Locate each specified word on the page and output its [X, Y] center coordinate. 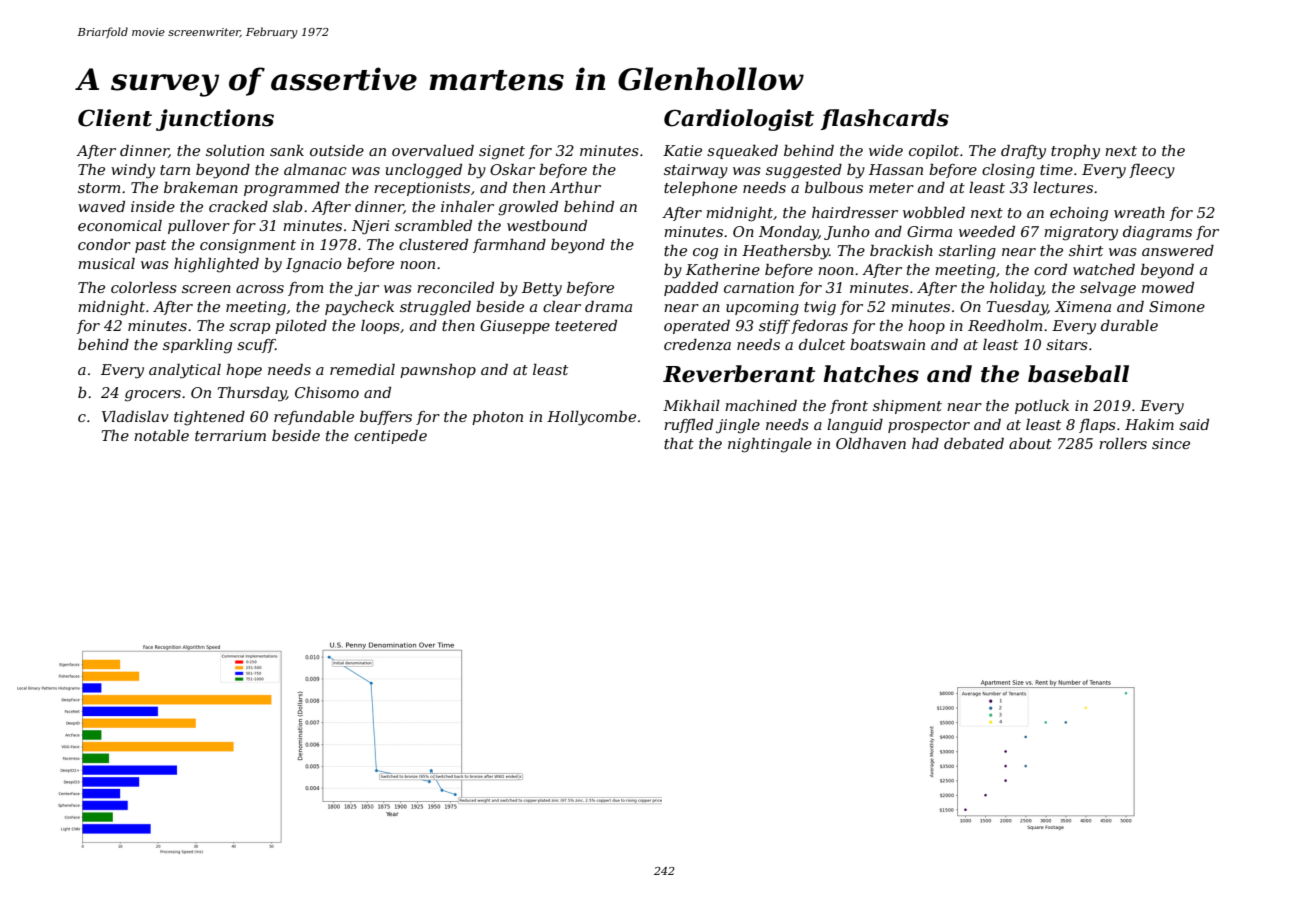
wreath [1139, 212]
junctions [215, 120]
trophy [1075, 152]
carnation [759, 287]
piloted [301, 327]
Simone [1177, 306]
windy [133, 171]
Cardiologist [739, 120]
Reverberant [739, 374]
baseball [1078, 374]
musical [106, 263]
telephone [700, 189]
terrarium [230, 435]
